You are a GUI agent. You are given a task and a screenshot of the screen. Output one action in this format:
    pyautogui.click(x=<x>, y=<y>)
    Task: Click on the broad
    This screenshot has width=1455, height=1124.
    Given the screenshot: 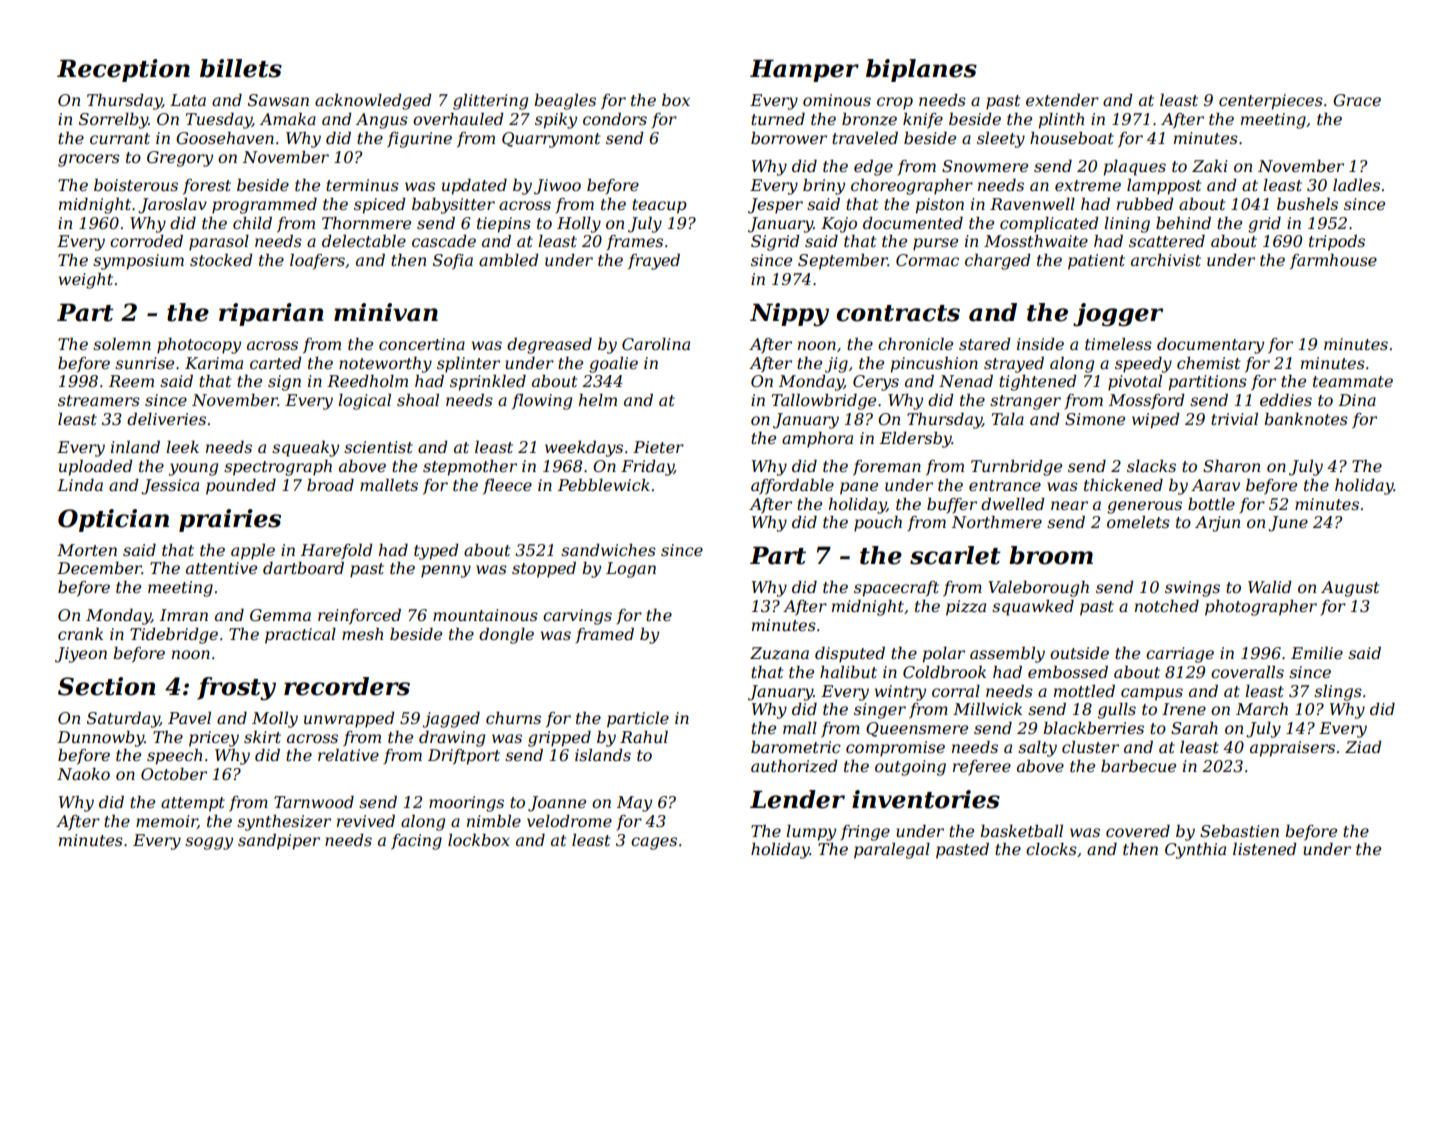 What is the action you would take?
    pyautogui.click(x=330, y=485)
